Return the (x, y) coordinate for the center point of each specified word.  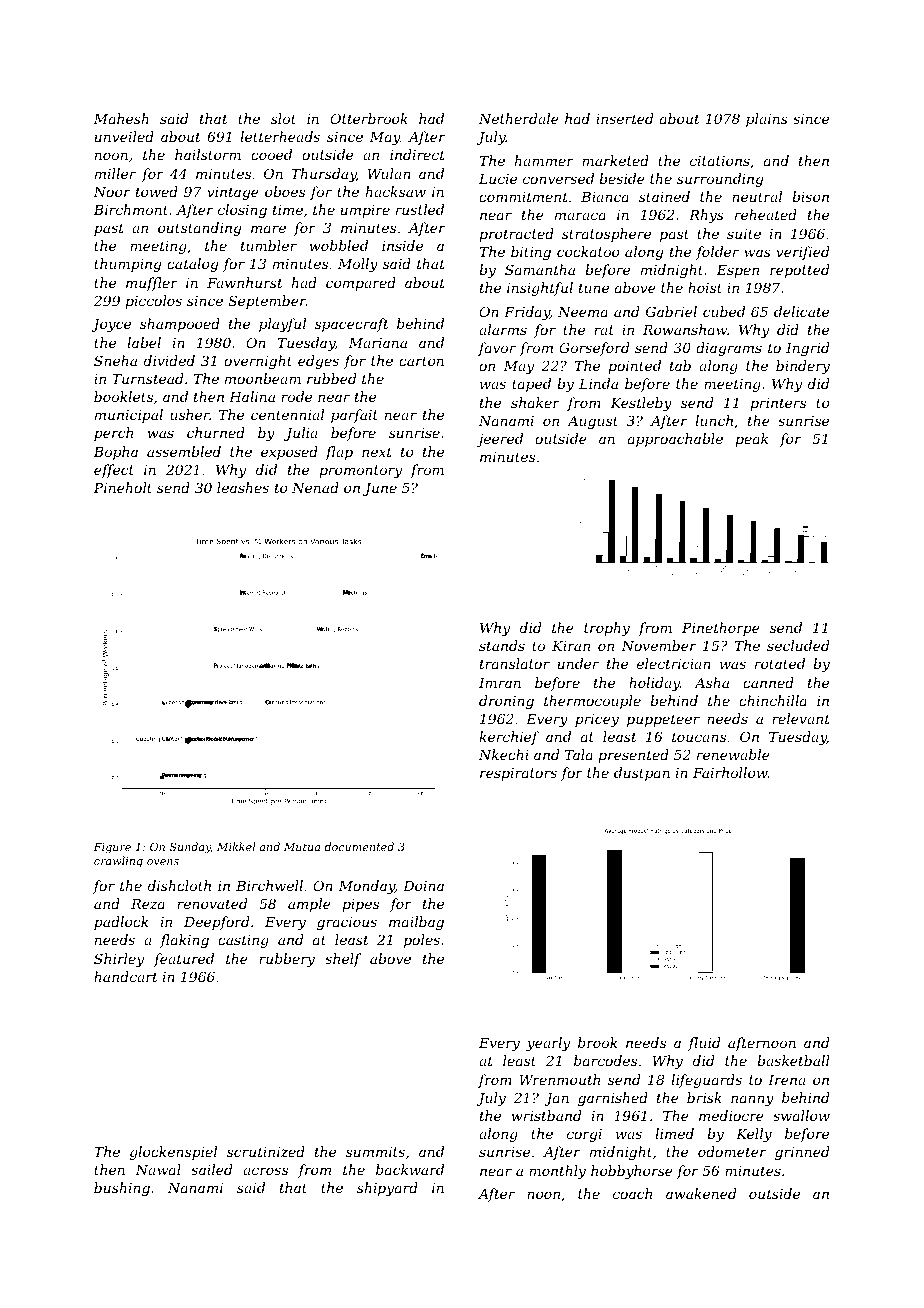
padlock (121, 923)
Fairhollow (730, 772)
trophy (607, 629)
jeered (499, 440)
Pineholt (122, 487)
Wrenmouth (559, 1079)
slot (283, 118)
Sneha (115, 360)
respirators (518, 774)
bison (810, 196)
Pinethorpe (721, 629)
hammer (544, 160)
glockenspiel (173, 1153)
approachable (675, 440)
